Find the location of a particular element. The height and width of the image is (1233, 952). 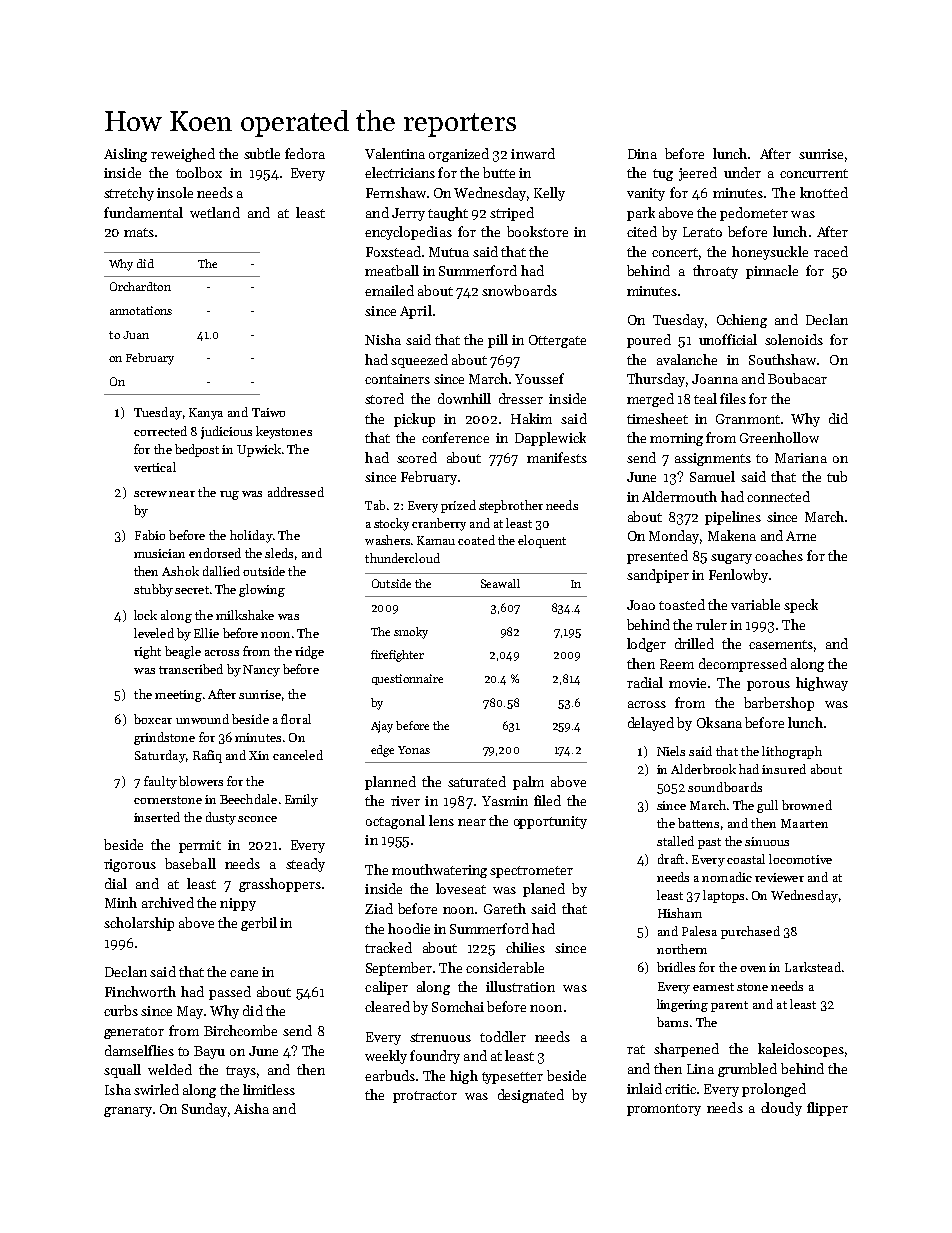

porous is located at coordinates (768, 686).
